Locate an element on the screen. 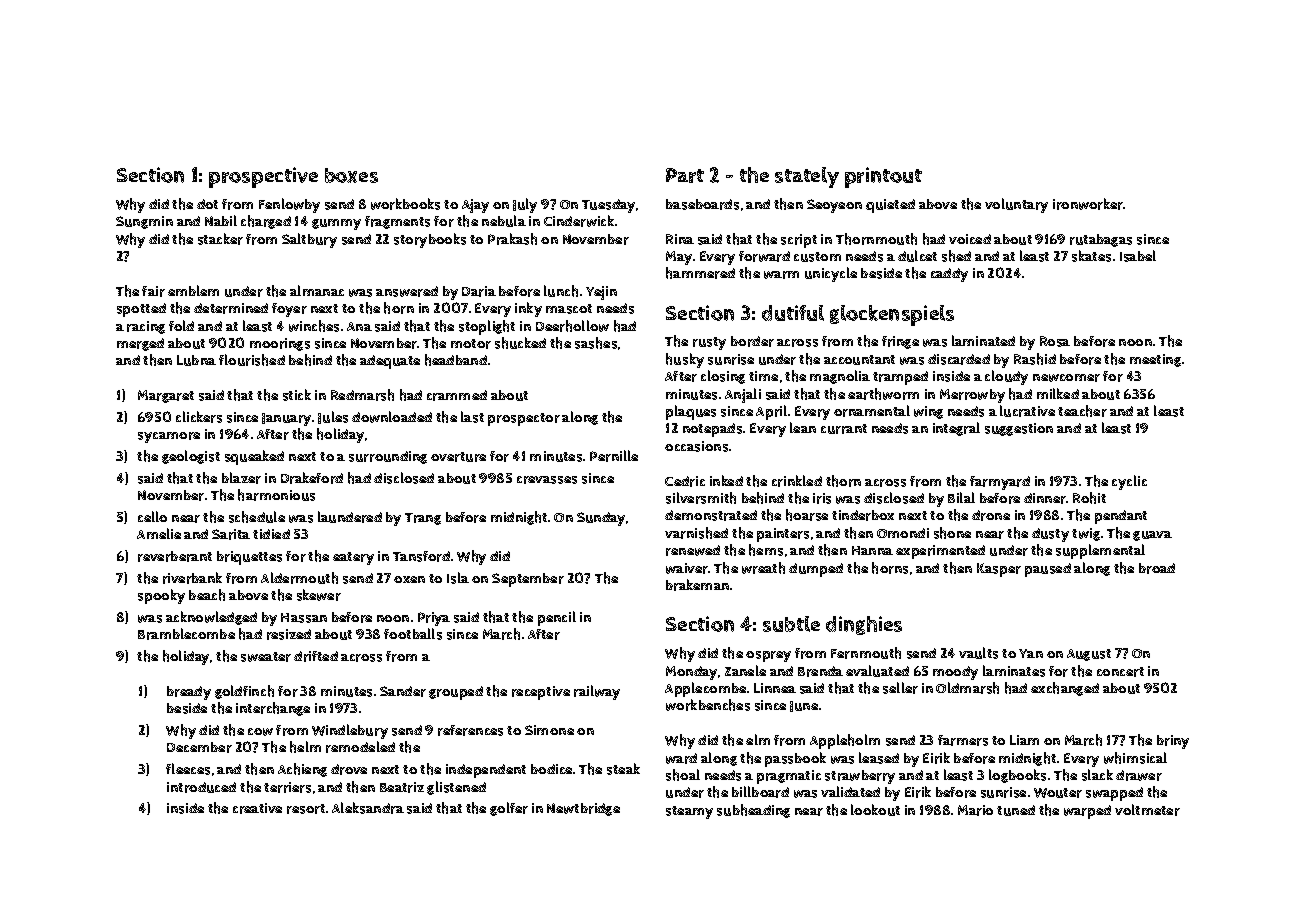  briquettes is located at coordinates (249, 558).
